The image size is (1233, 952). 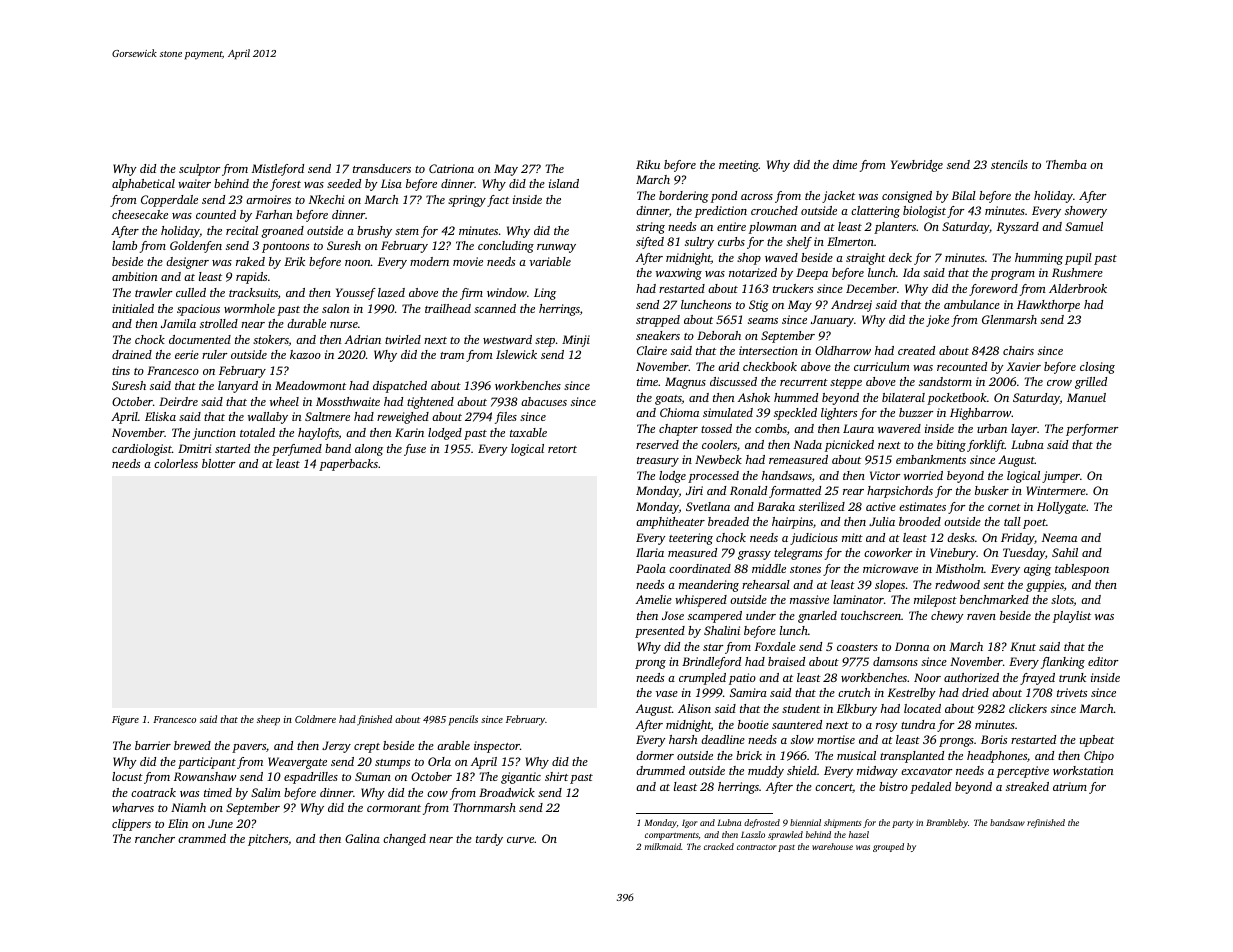 I want to click on Themba, so click(x=1066, y=164).
